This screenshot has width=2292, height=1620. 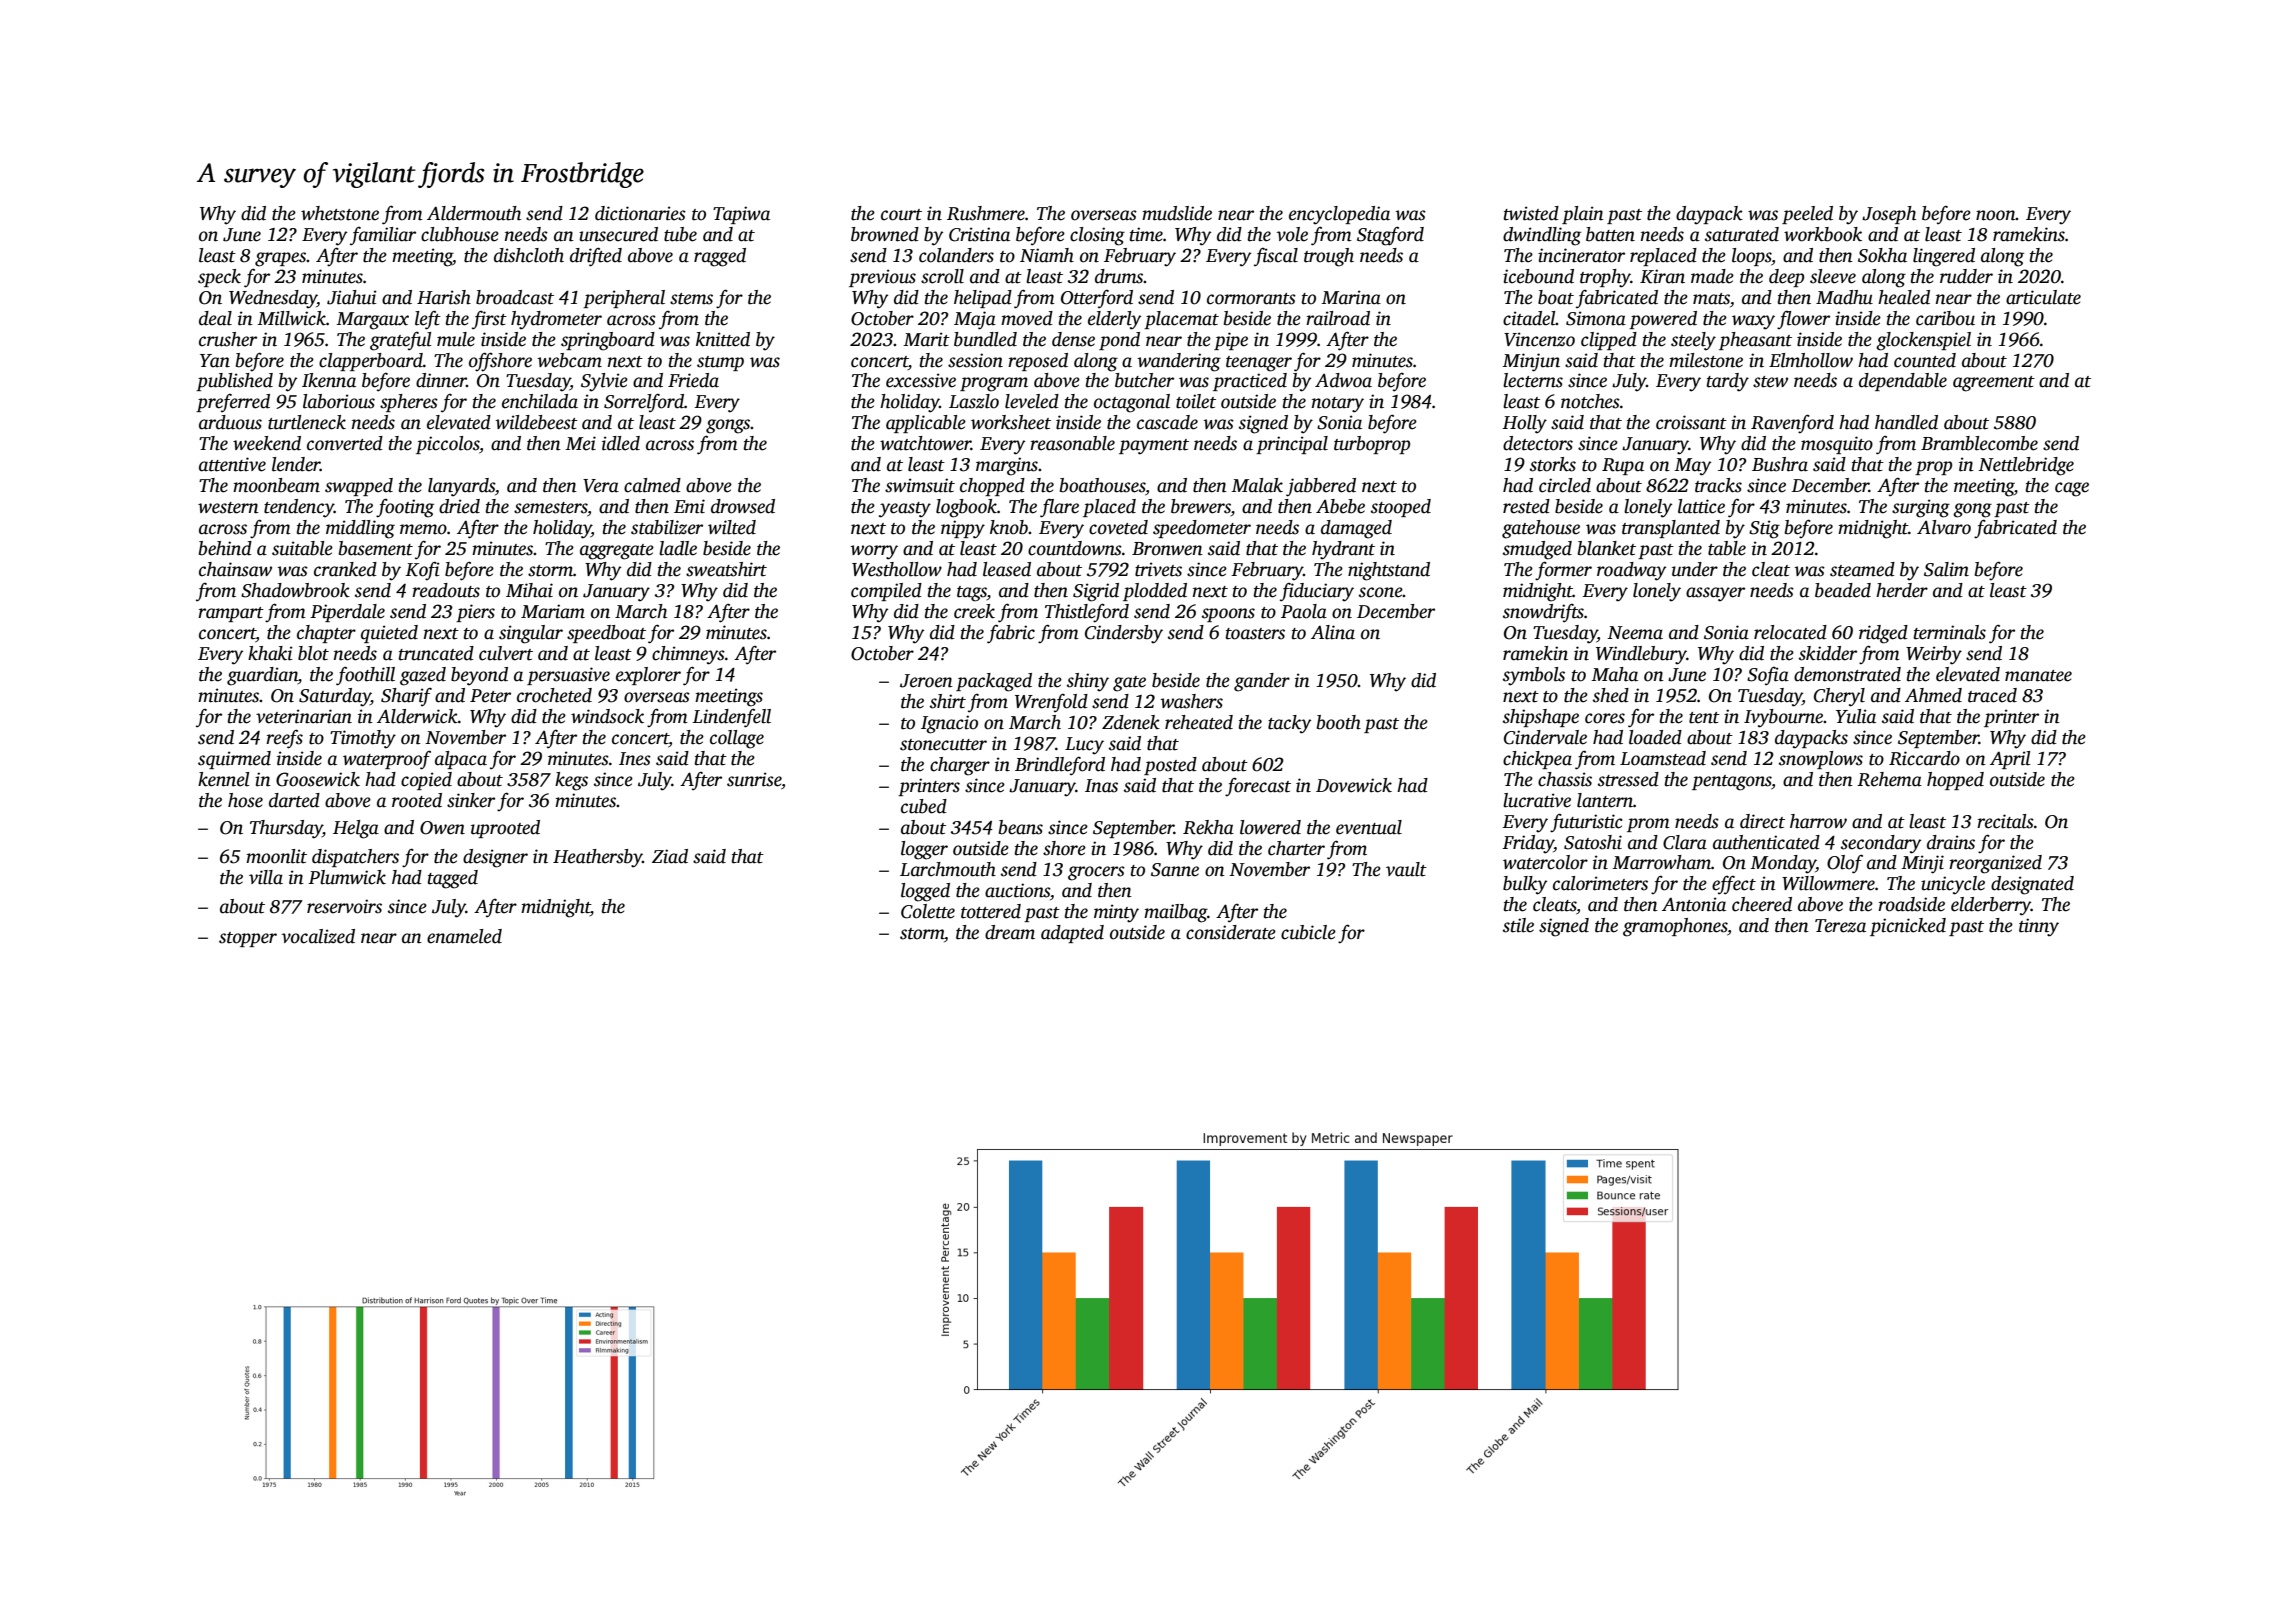 I want to click on scone, so click(x=1381, y=592).
